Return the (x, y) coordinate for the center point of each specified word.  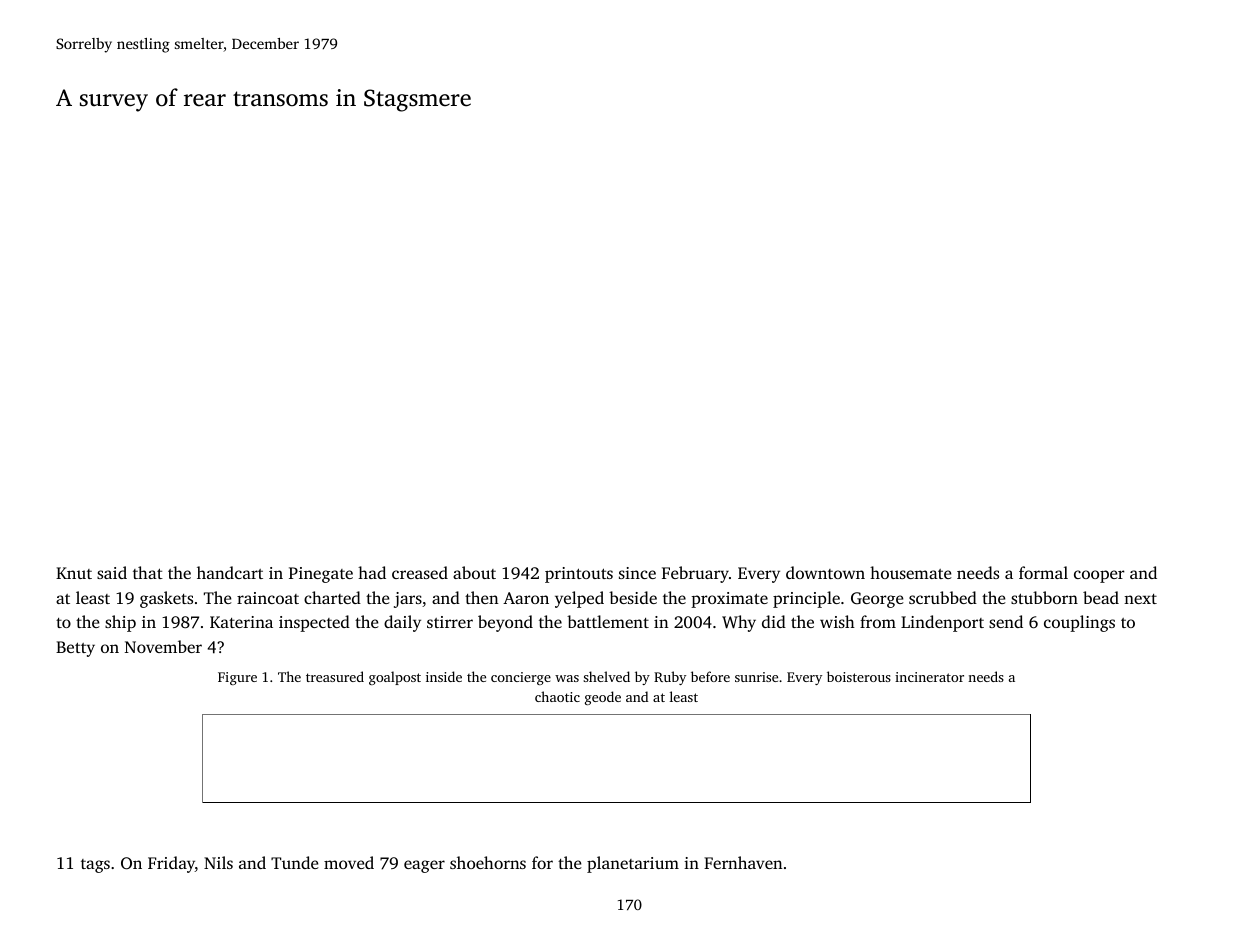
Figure (237, 678)
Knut (74, 573)
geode (603, 698)
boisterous (859, 676)
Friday (171, 864)
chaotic (557, 696)
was (567, 678)
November (163, 646)
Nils (218, 862)
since (637, 573)
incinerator (929, 677)
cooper (1099, 576)
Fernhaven (743, 862)
